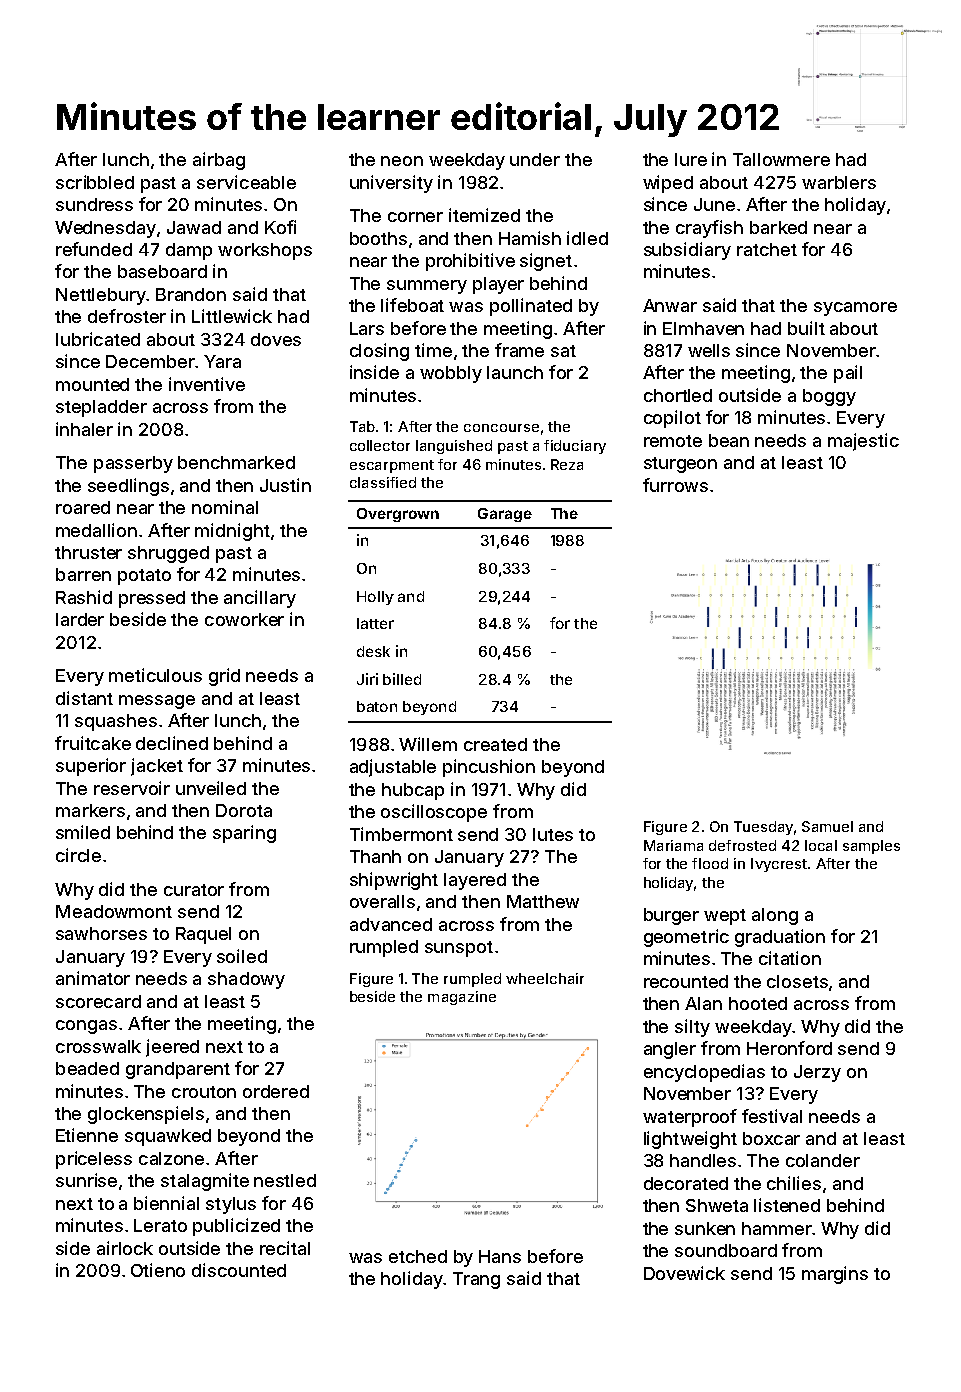  I want to click on Nettlebury, so click(101, 296).
